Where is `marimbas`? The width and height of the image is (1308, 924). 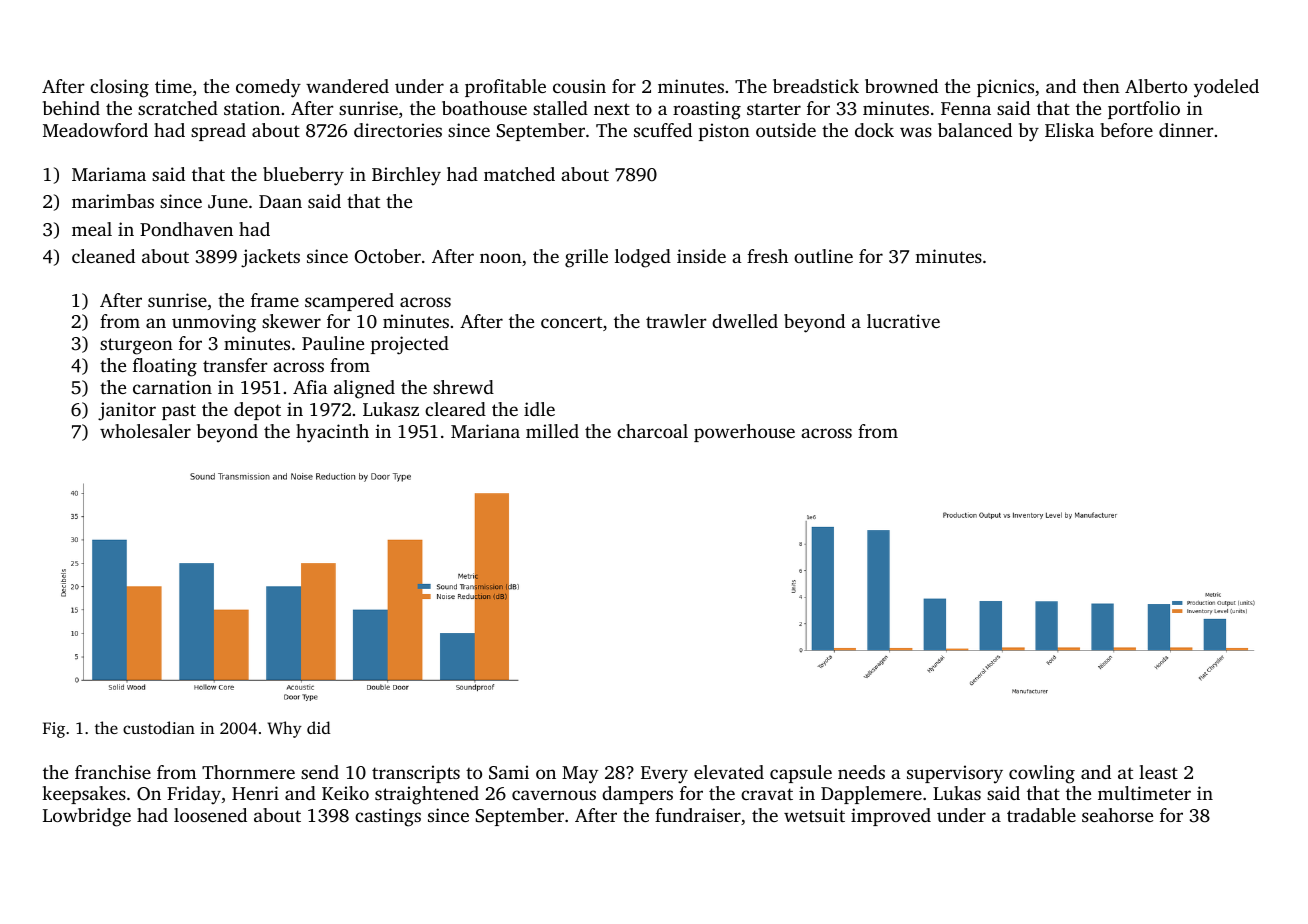
marimbas is located at coordinates (113, 201).
